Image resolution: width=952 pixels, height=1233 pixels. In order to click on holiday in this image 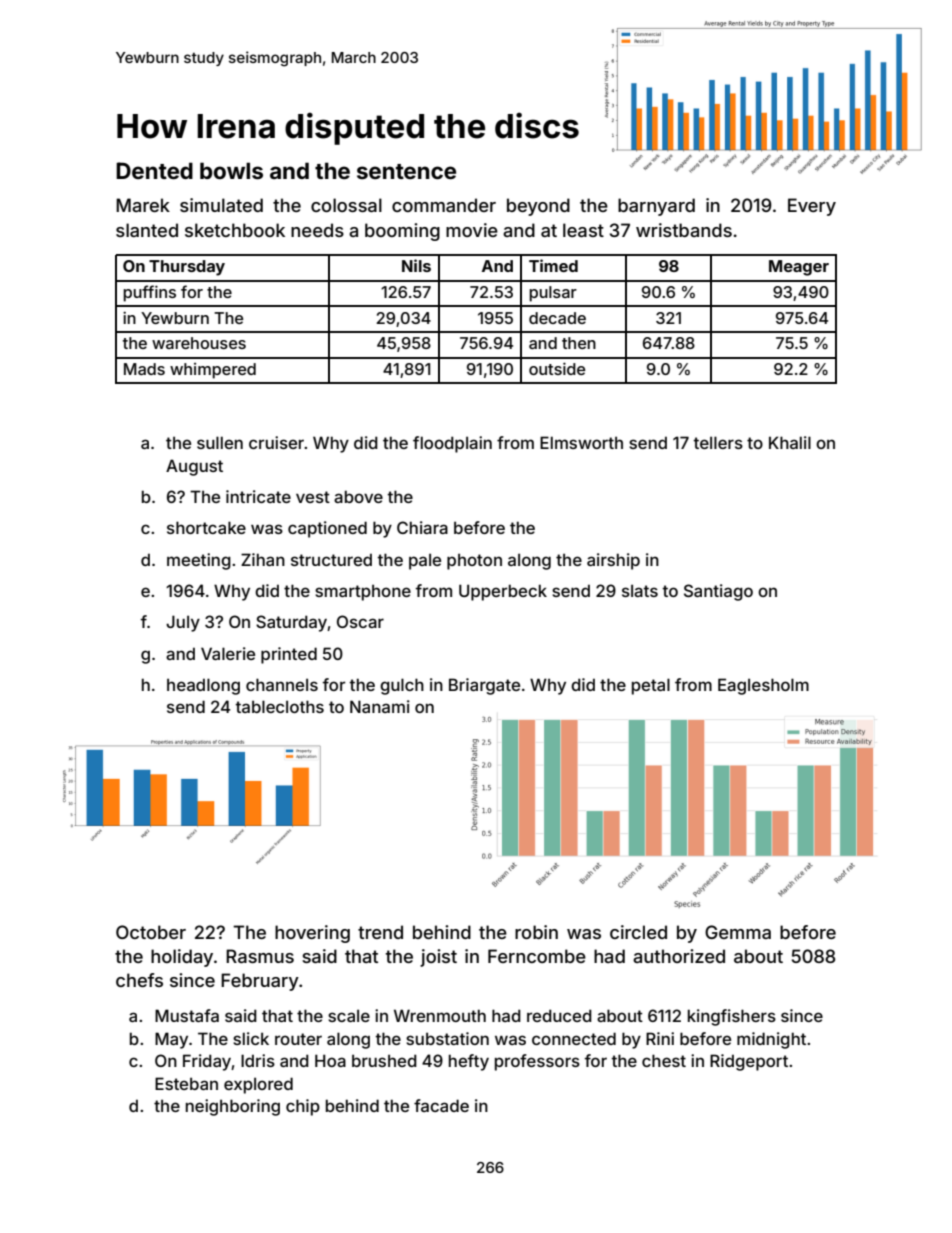, I will do `click(182, 958)`.
